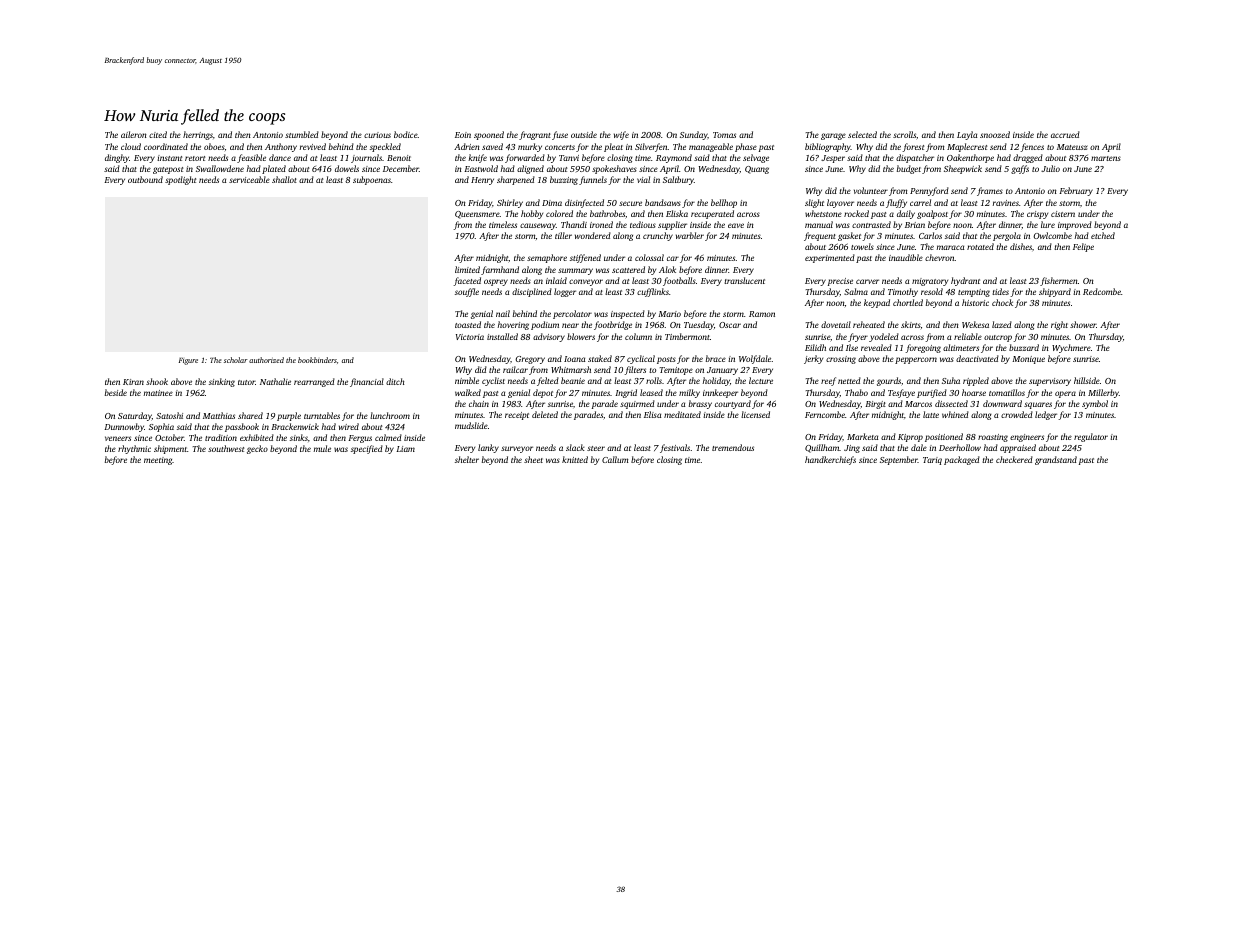  I want to click on Victoria, so click(470, 337).
